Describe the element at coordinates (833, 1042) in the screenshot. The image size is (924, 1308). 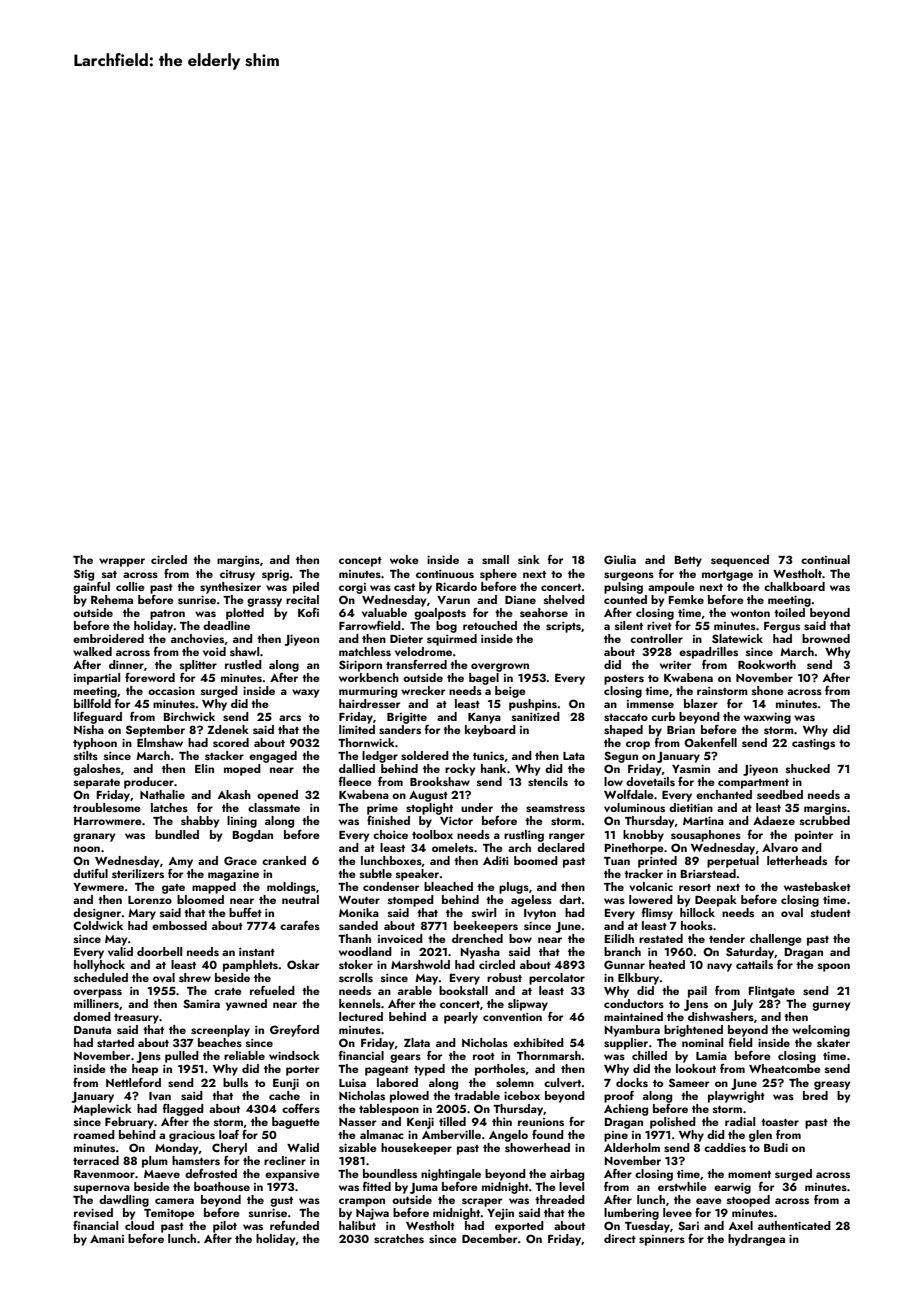
I see `skater` at that location.
